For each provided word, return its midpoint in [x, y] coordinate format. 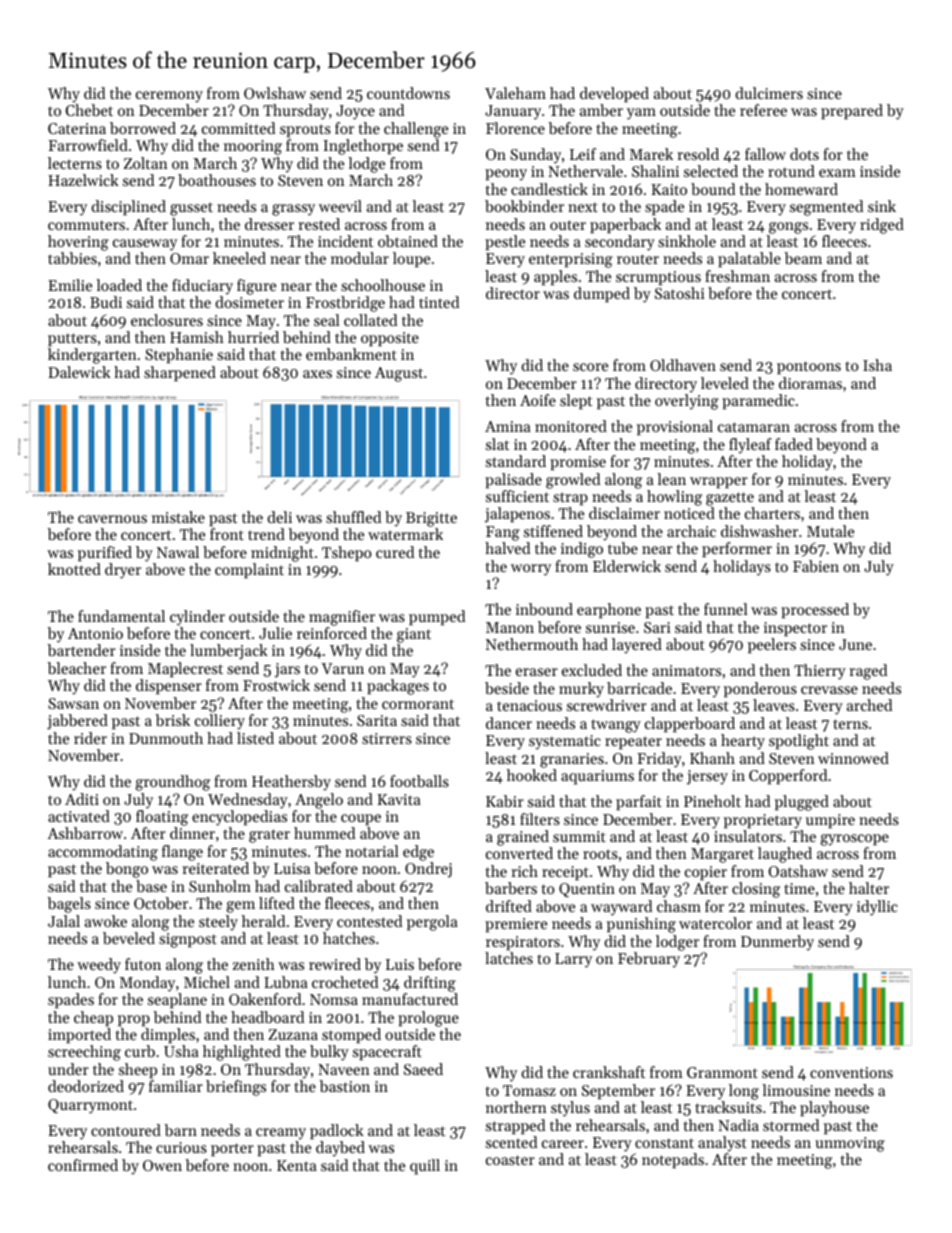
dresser [269, 224]
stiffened [553, 531]
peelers [772, 645]
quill [425, 1167]
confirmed [83, 1165]
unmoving [850, 1144]
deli [279, 517]
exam [837, 173]
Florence [515, 128]
